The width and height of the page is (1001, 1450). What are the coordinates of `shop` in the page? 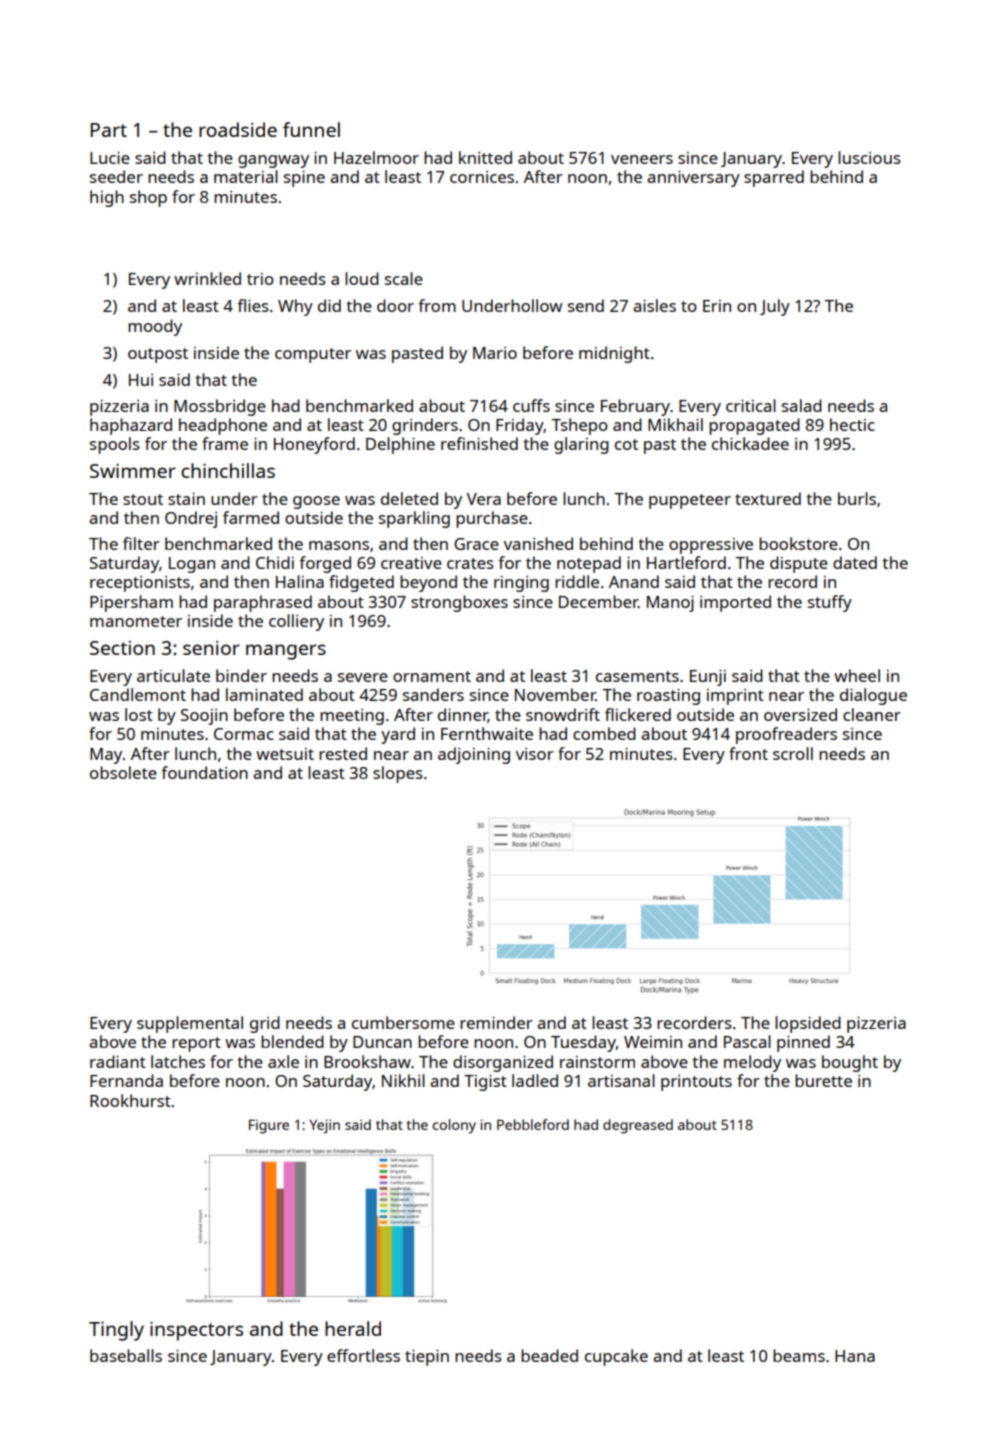 It's located at (148, 198).
